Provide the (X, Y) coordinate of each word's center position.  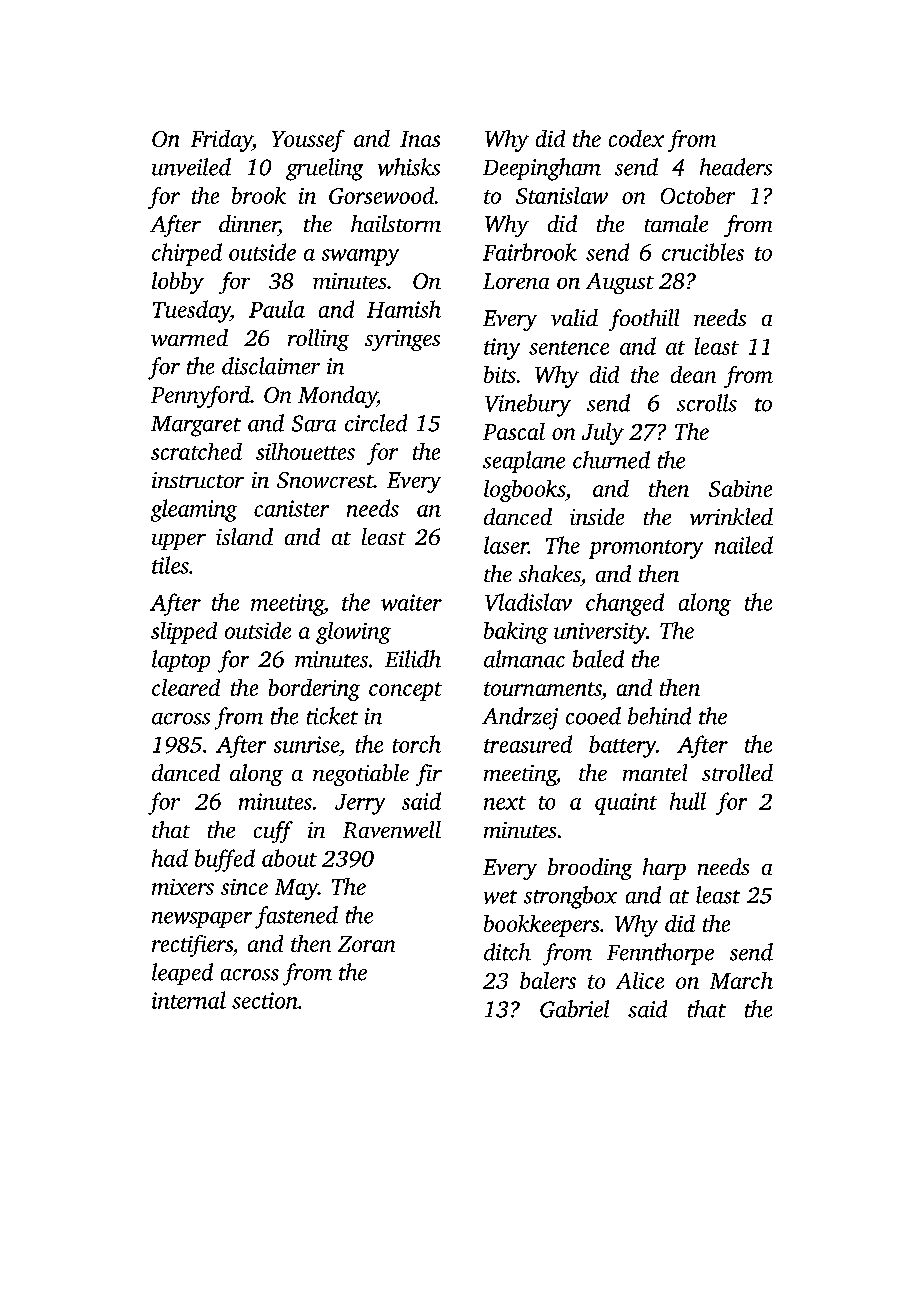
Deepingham (542, 169)
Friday (221, 141)
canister (291, 508)
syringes (402, 340)
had (170, 858)
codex (636, 138)
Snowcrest (325, 480)
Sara (314, 423)
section (265, 1000)
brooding (590, 869)
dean (693, 374)
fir (429, 775)
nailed (744, 545)
